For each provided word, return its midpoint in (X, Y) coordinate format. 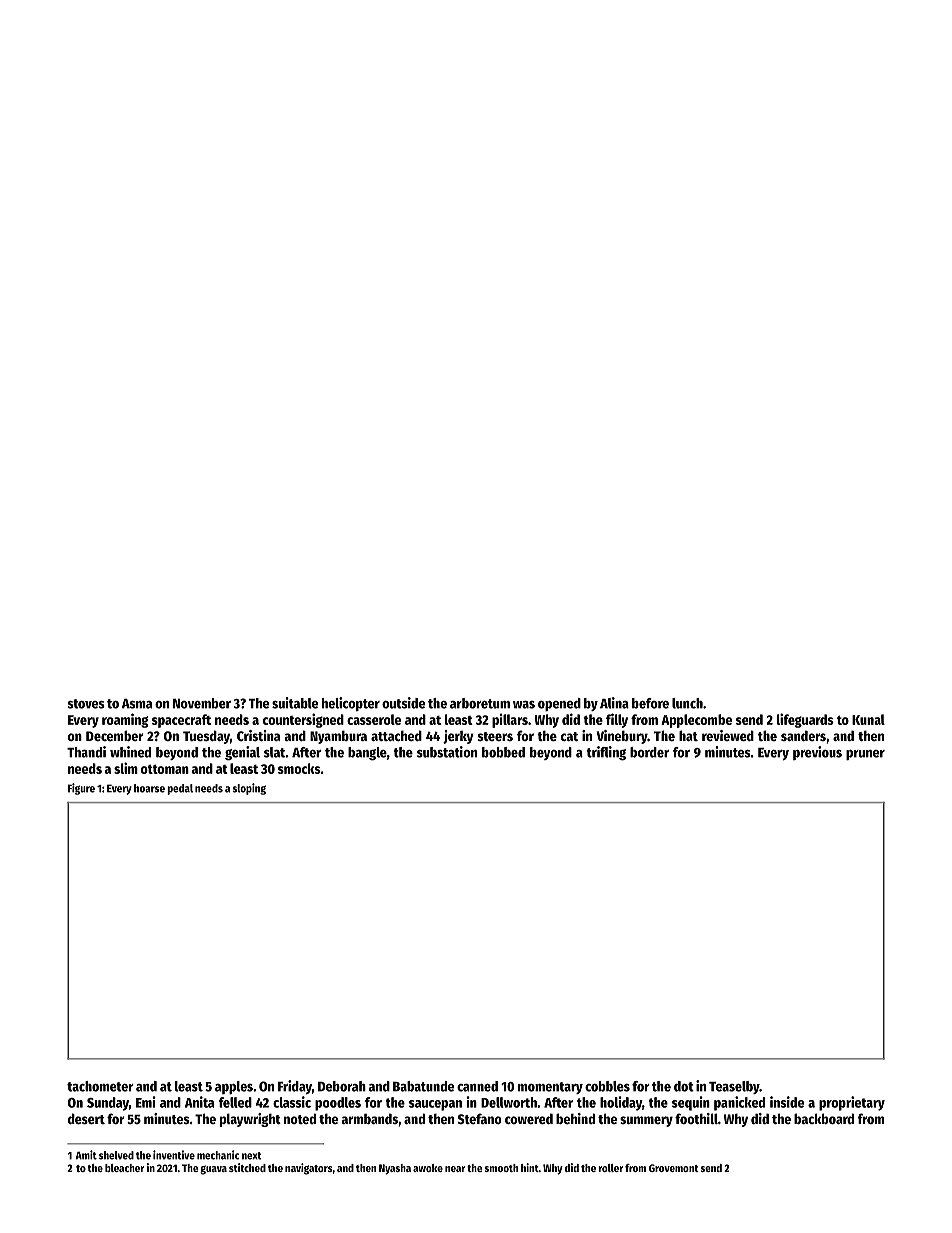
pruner (865, 755)
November (202, 703)
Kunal (868, 719)
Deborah (342, 1086)
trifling (606, 753)
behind (575, 1118)
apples (234, 1087)
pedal (180, 789)
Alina (614, 703)
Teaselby (734, 1087)
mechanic (218, 1155)
